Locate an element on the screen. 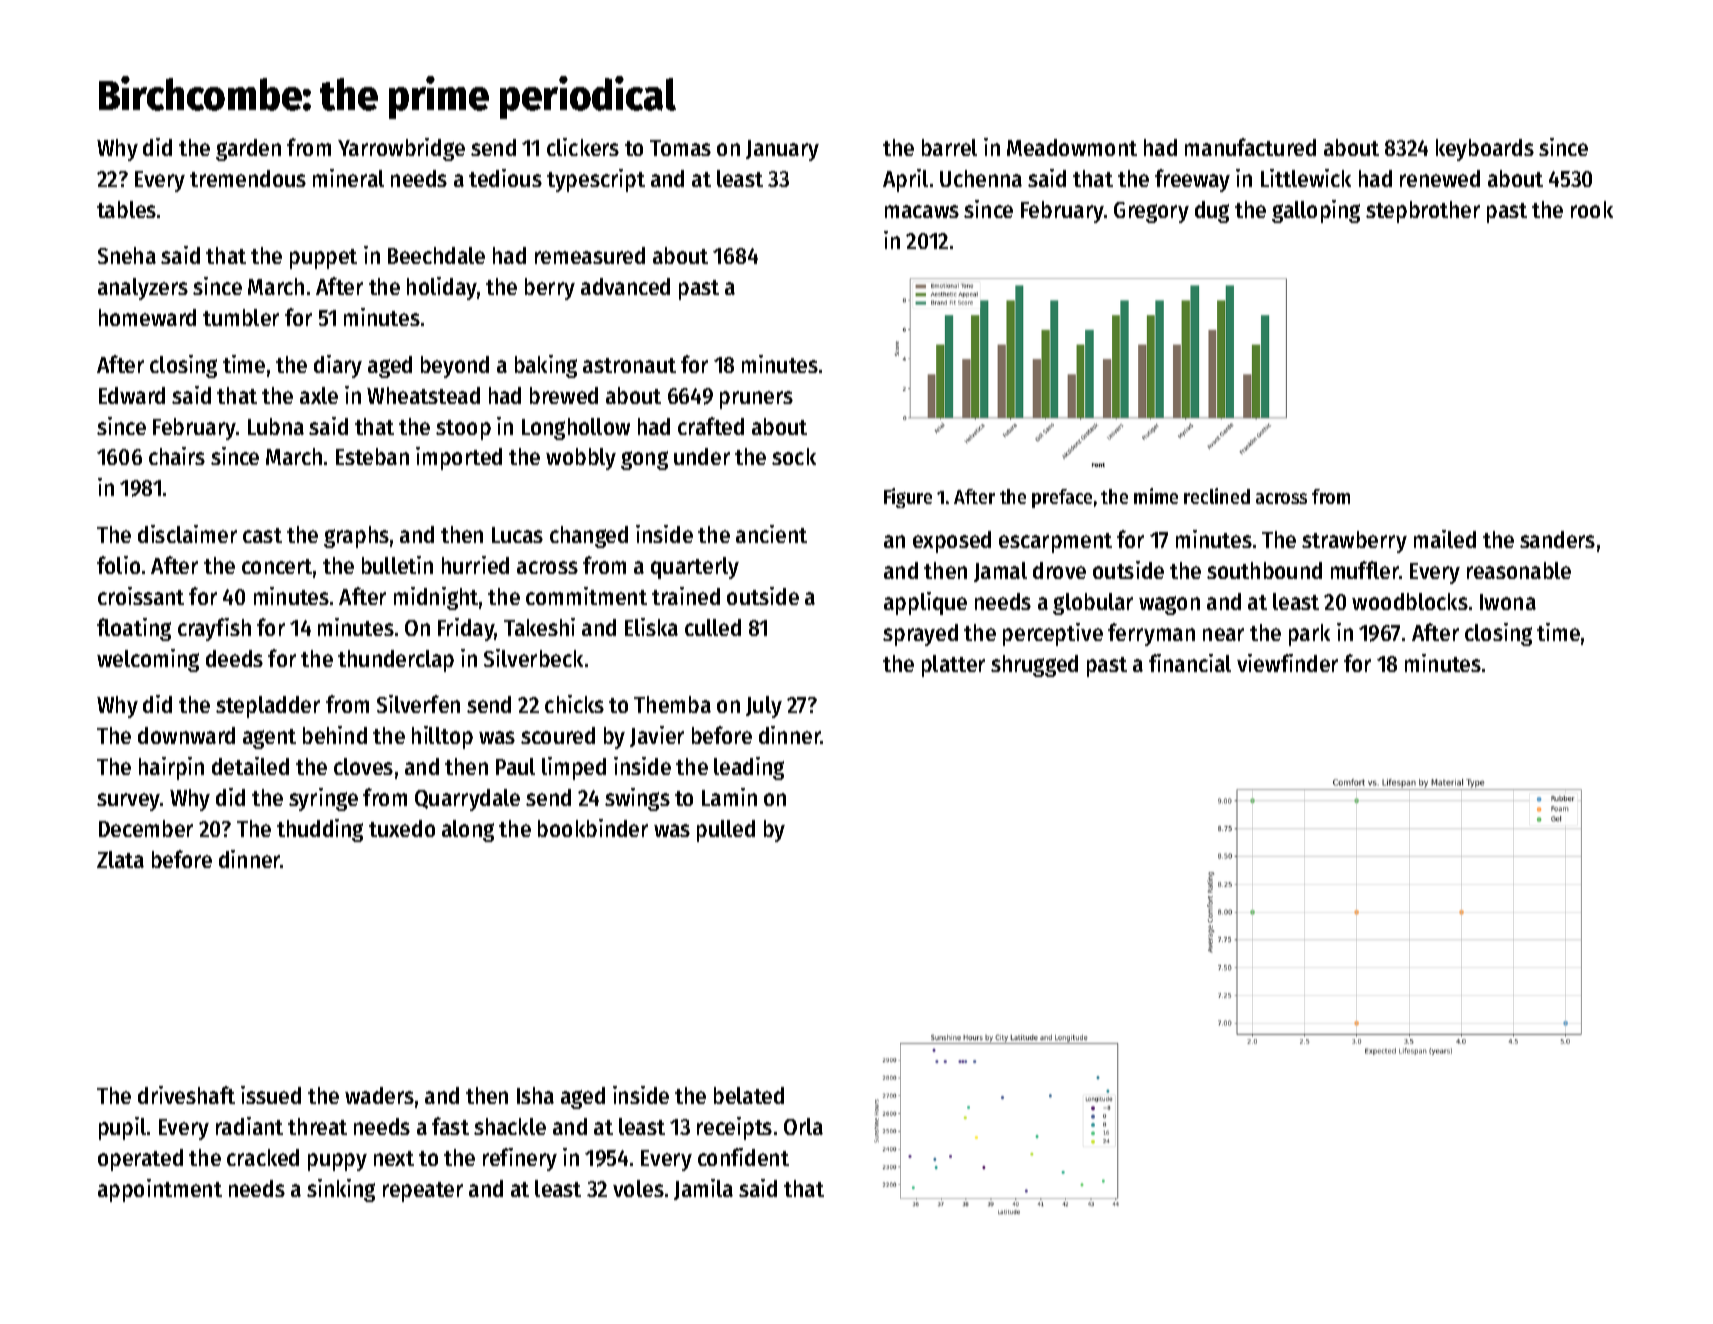  keyboards is located at coordinates (1485, 150).
